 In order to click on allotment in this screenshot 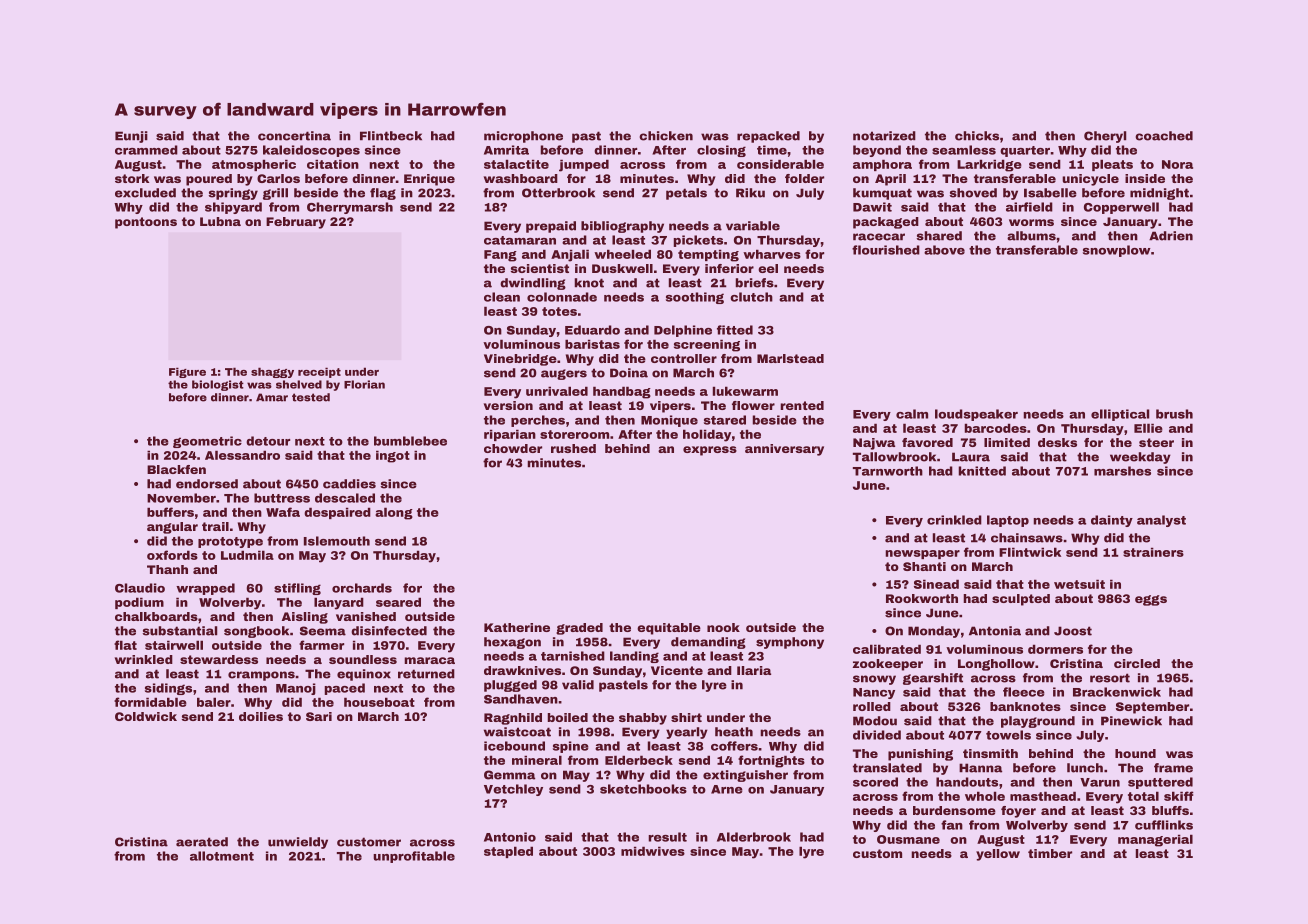, I will do `click(222, 856)`.
